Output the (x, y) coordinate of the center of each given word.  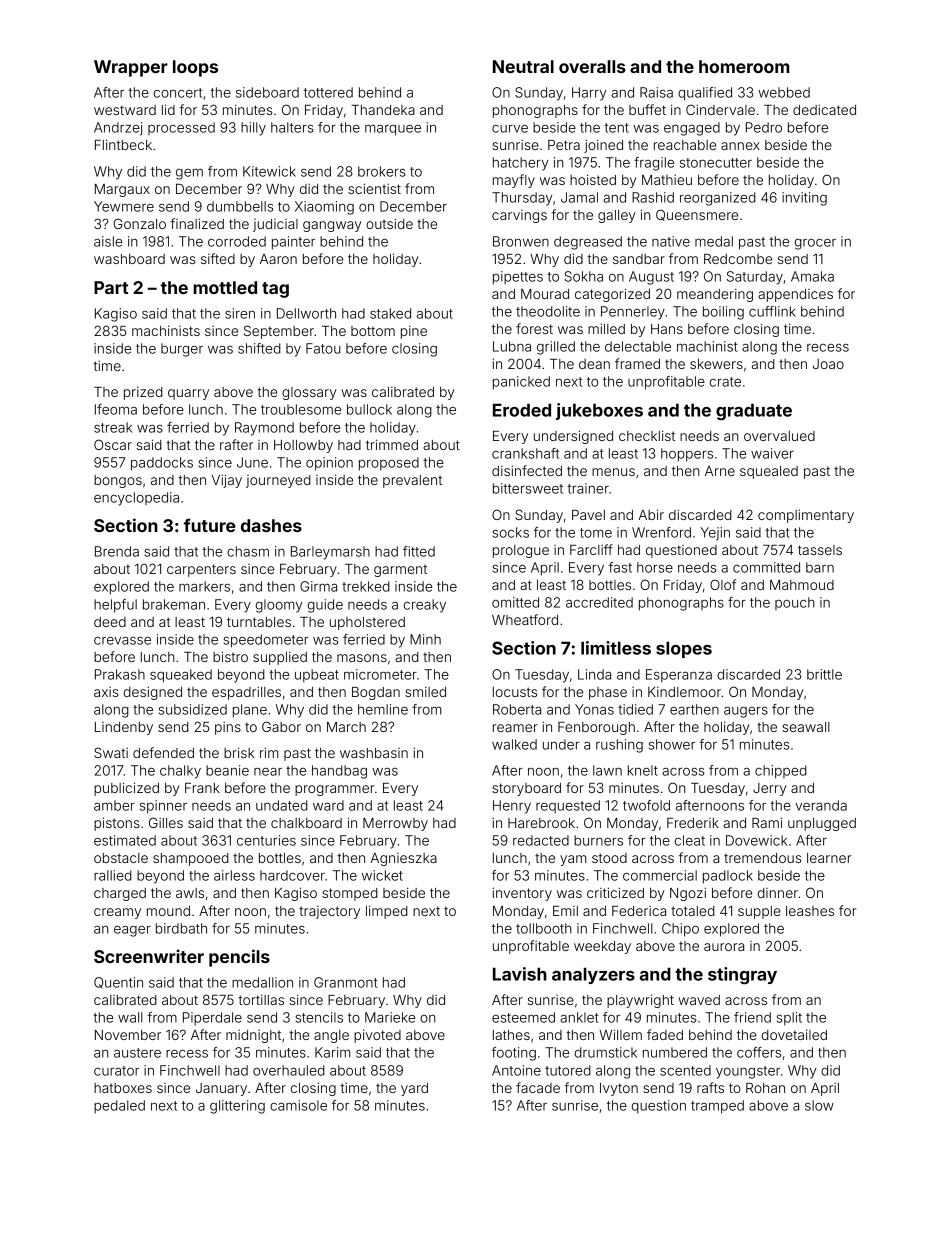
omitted (515, 602)
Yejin (715, 534)
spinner (163, 807)
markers (204, 586)
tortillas (261, 1000)
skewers (716, 364)
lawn (607, 770)
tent (616, 128)
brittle (824, 674)
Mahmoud (802, 585)
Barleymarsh (330, 553)
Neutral (523, 66)
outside (389, 223)
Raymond (264, 429)
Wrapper (131, 68)
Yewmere (124, 206)
